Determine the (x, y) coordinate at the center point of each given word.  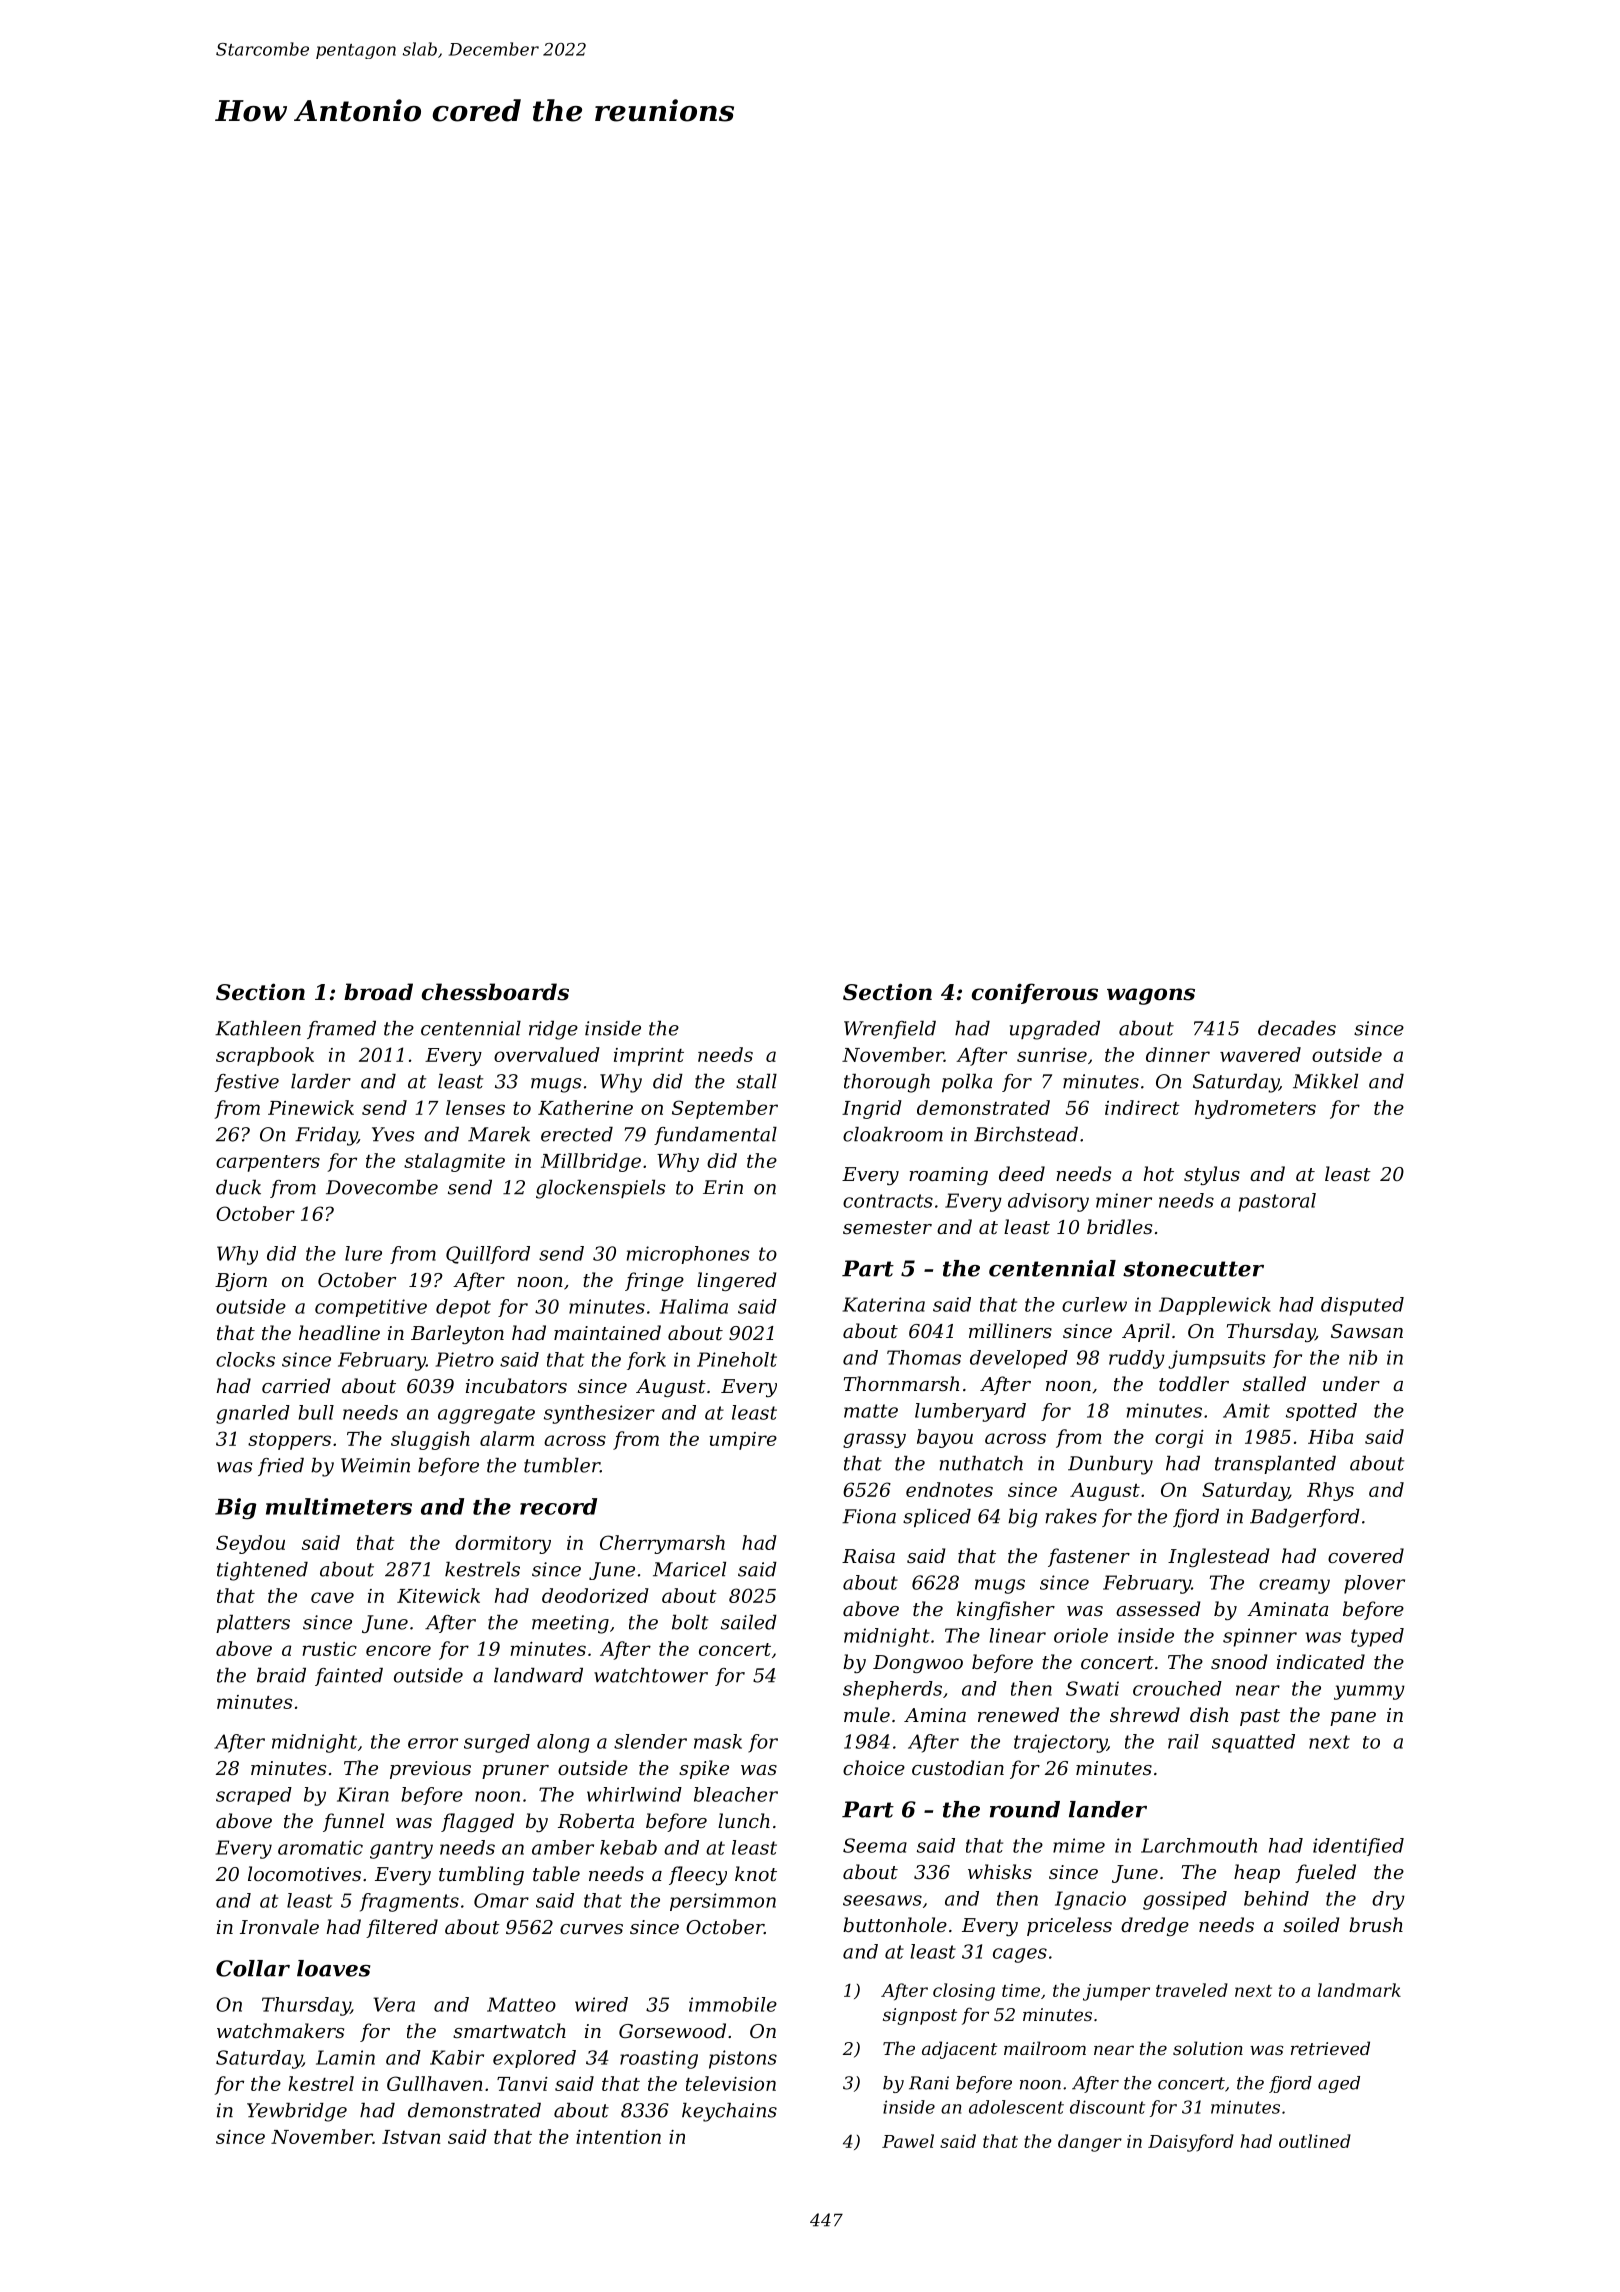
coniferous (1035, 993)
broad (378, 992)
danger (1090, 2143)
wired (601, 2004)
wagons (1151, 996)
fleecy (698, 1875)
